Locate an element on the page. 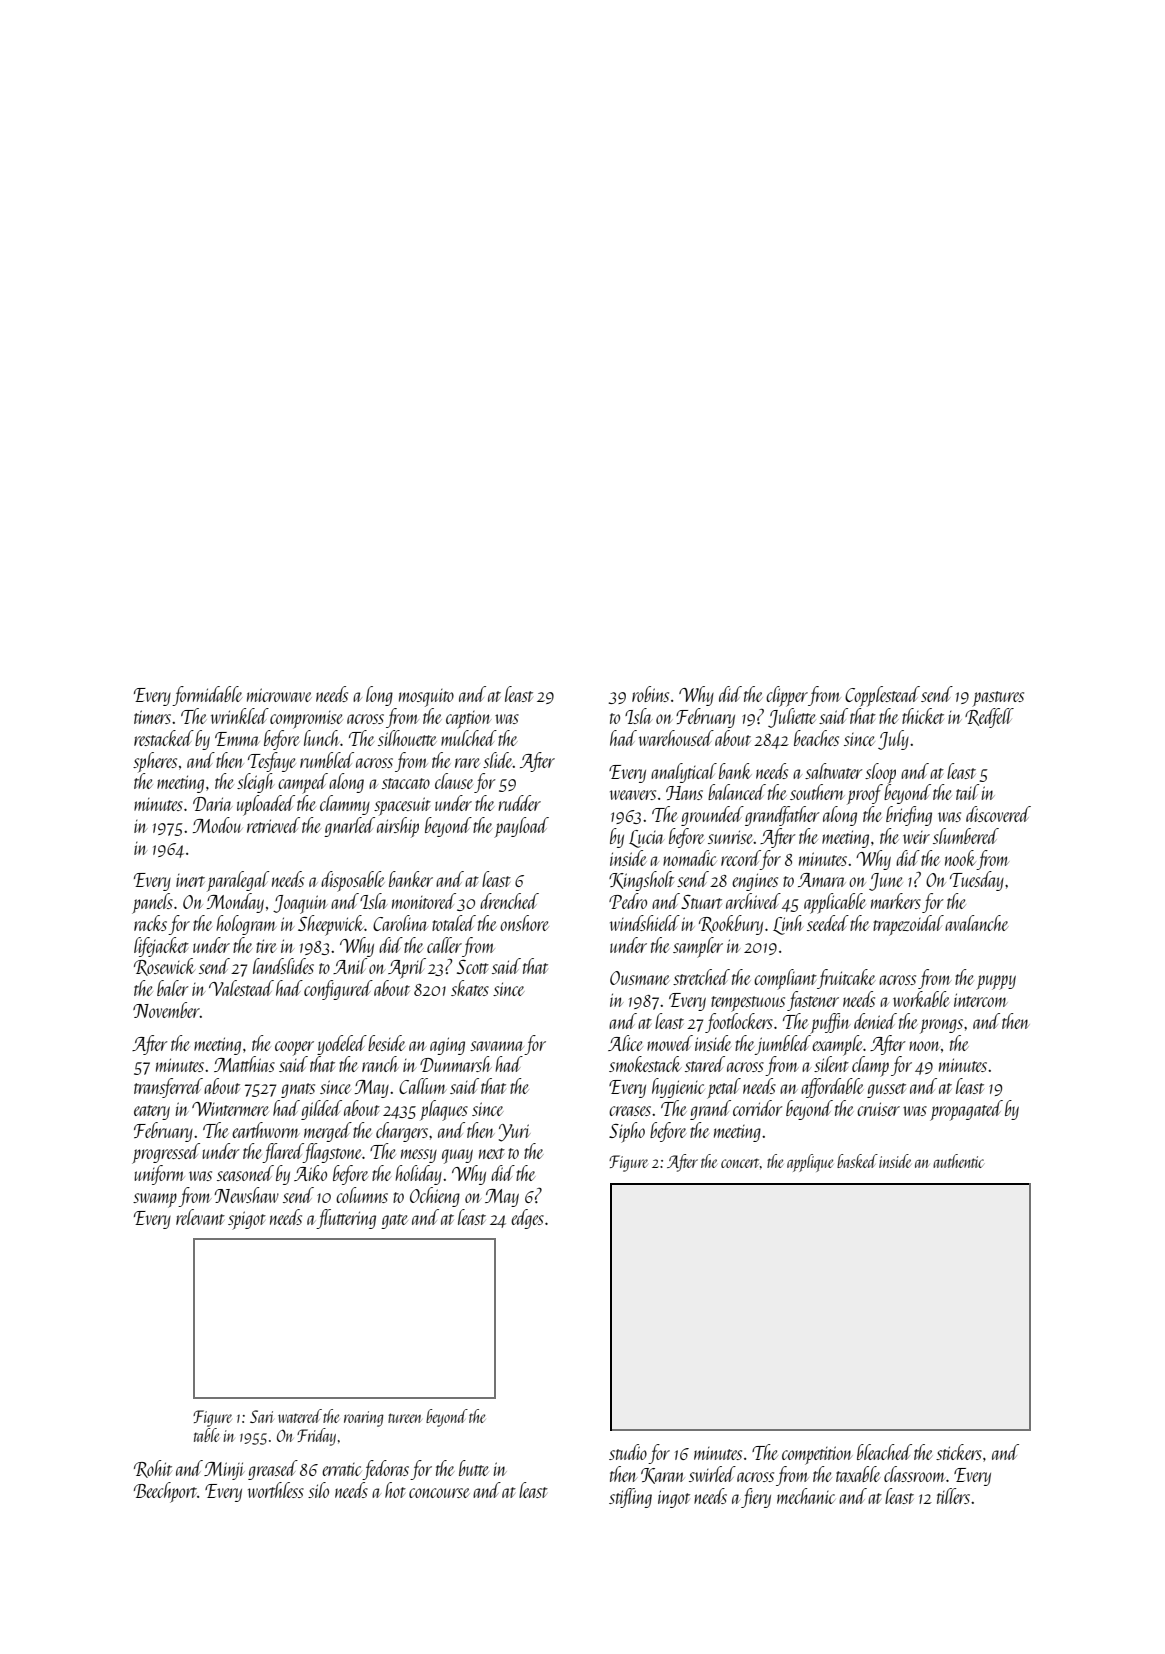  skates is located at coordinates (470, 988).
